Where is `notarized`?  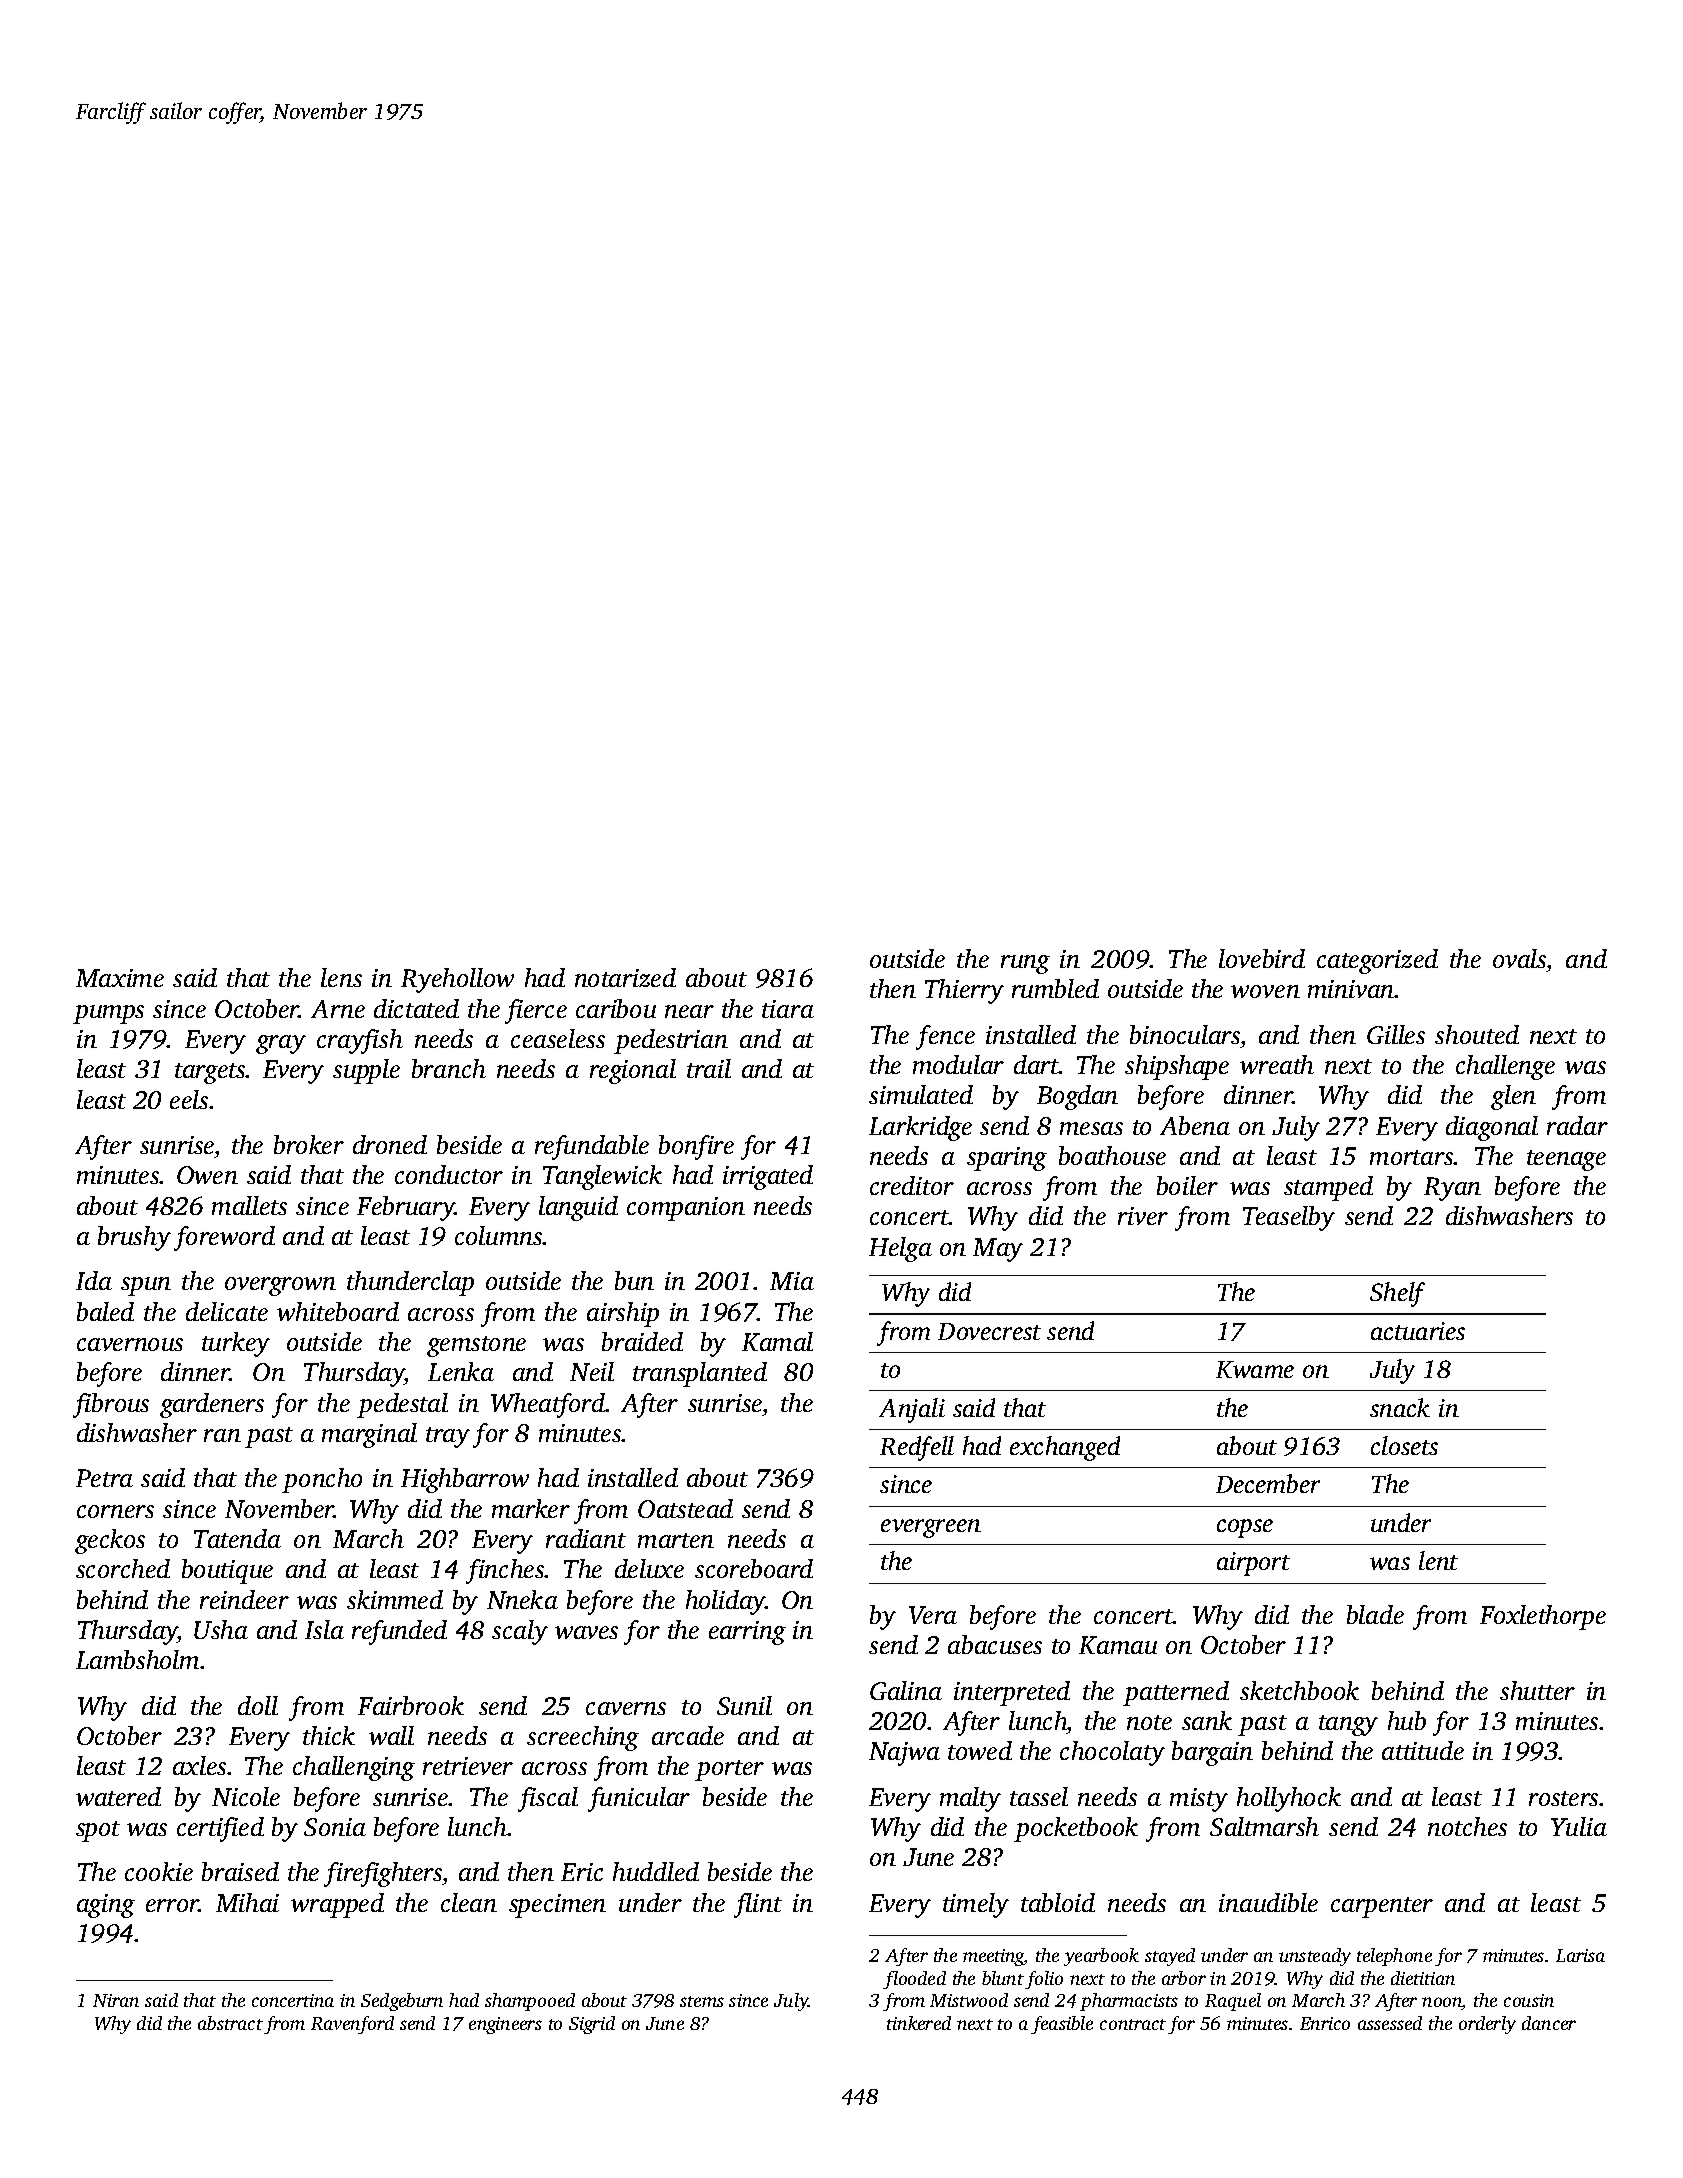
notarized is located at coordinates (625, 977).
